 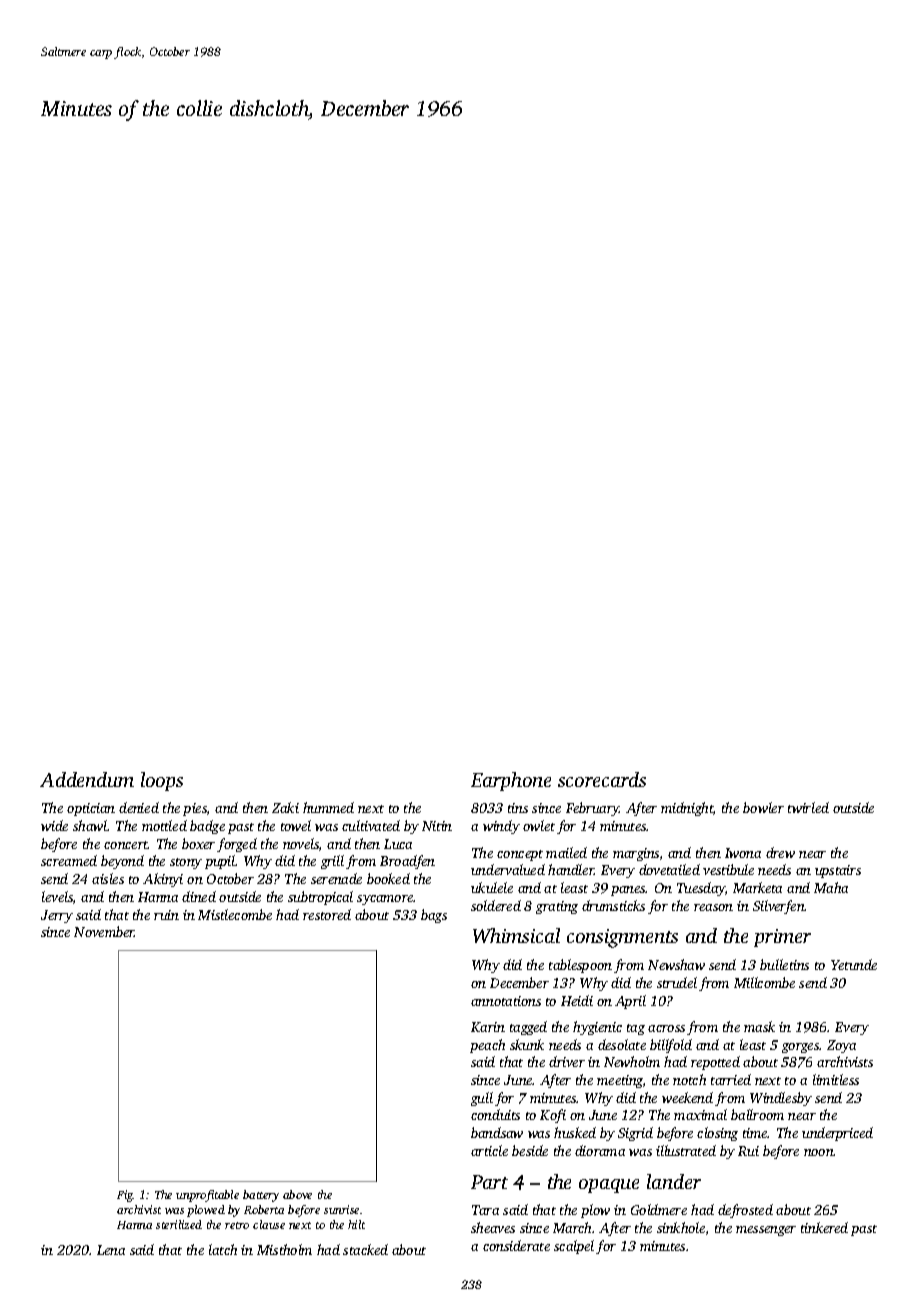 I want to click on Addendum, so click(x=87, y=779).
